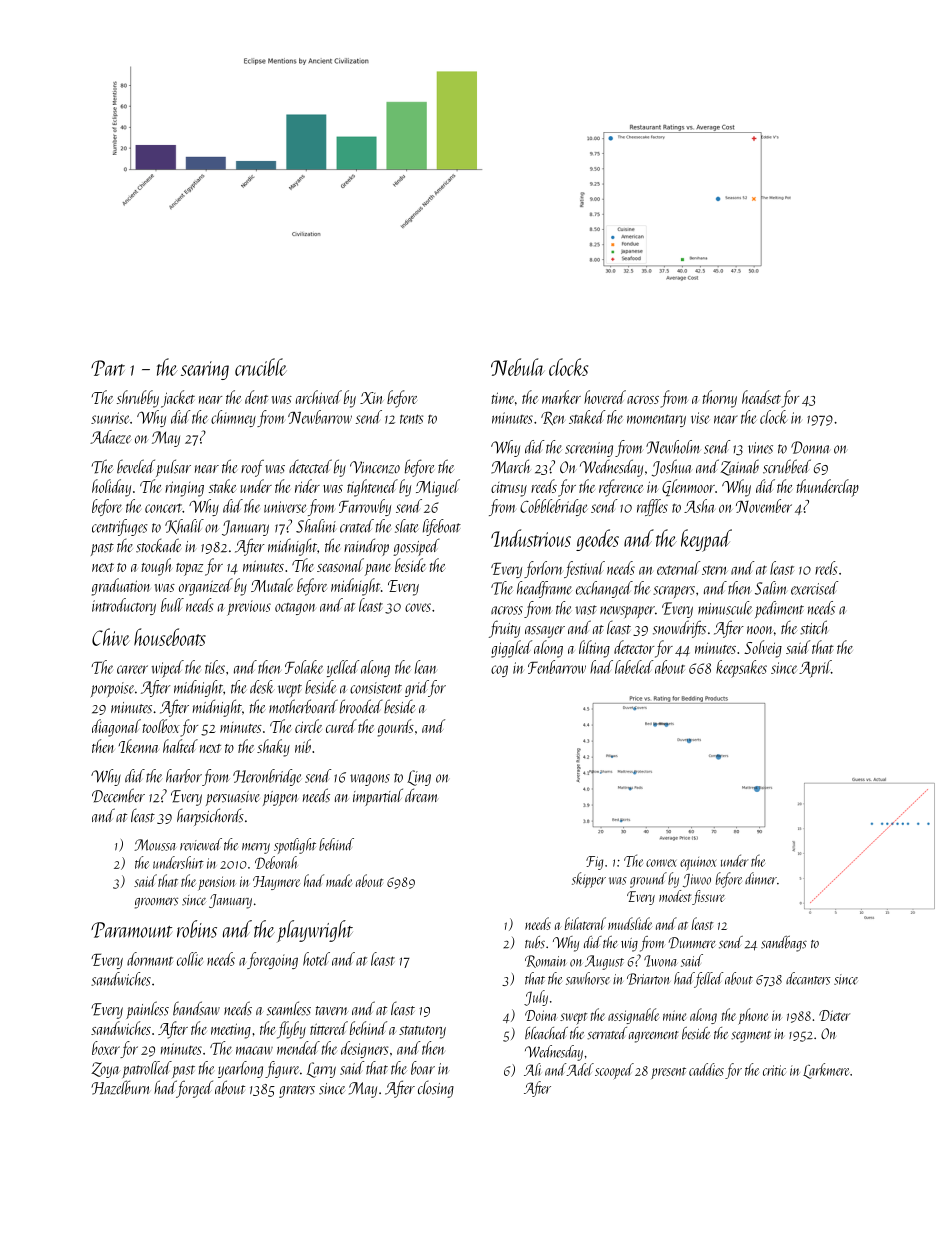 This screenshot has width=952, height=1233. What do you see at coordinates (370, 780) in the screenshot?
I see `wagons` at bounding box center [370, 780].
